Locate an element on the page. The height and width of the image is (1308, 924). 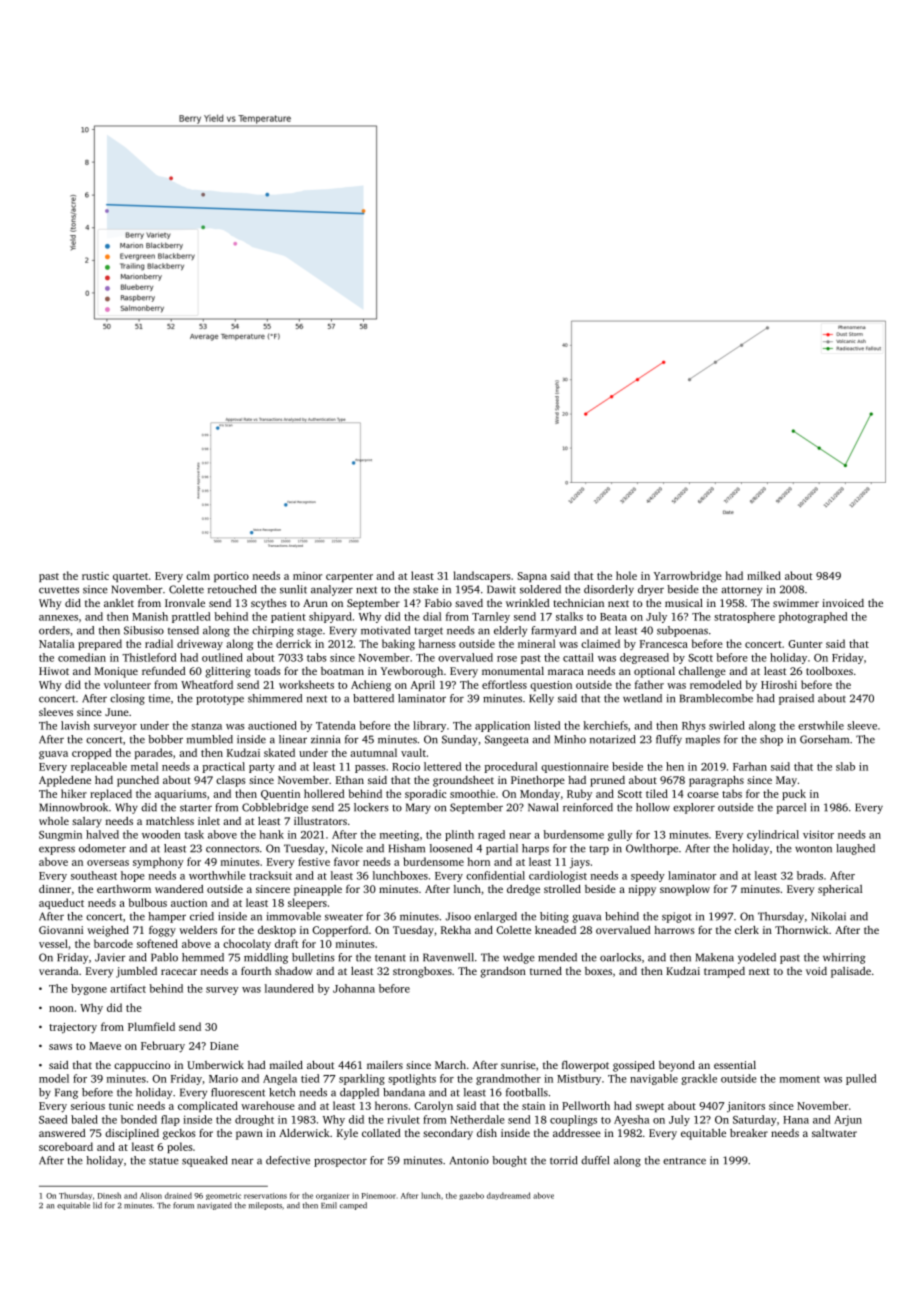
milked is located at coordinates (764, 575).
